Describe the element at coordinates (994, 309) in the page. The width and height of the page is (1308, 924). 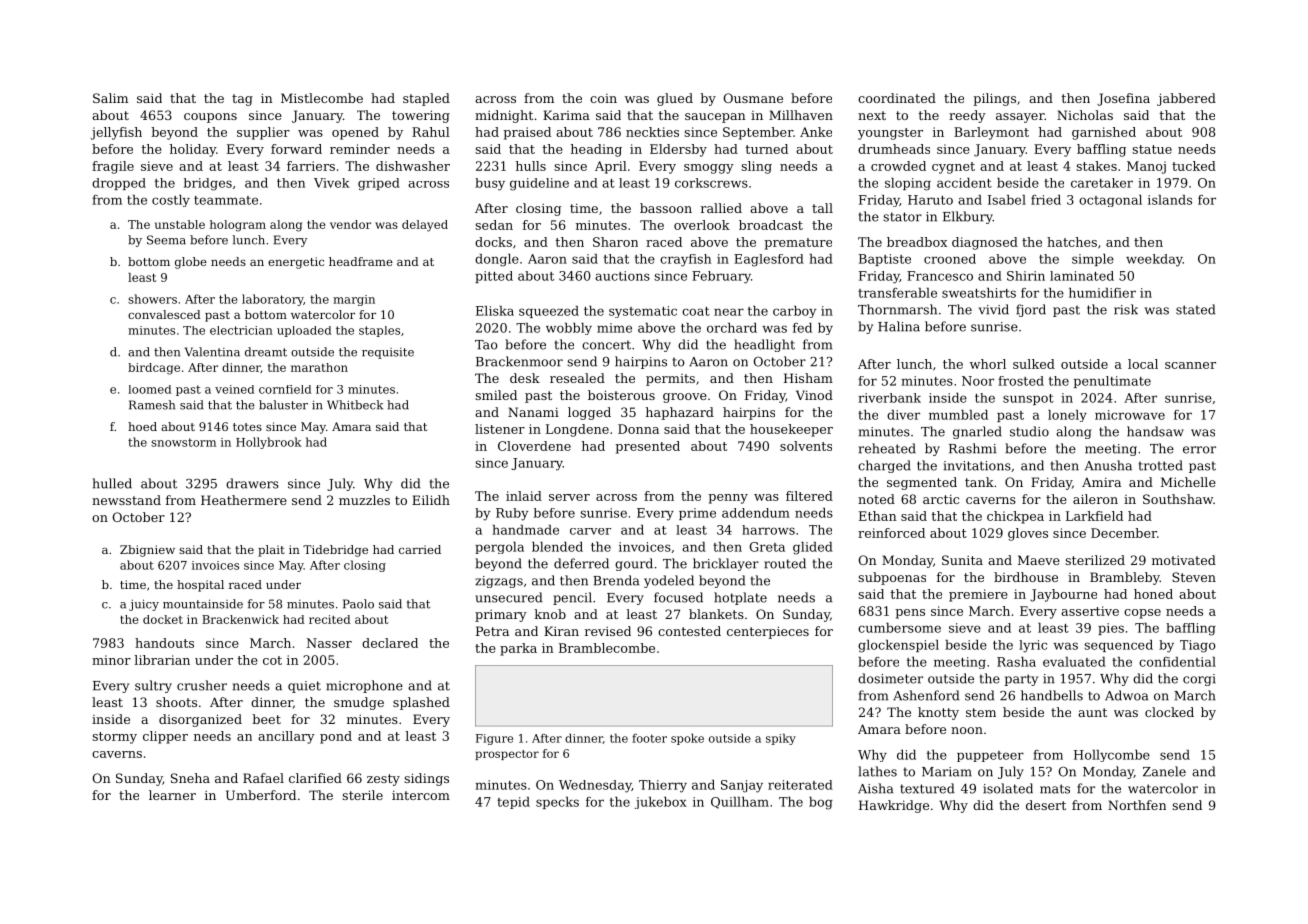
I see `vivid` at that location.
